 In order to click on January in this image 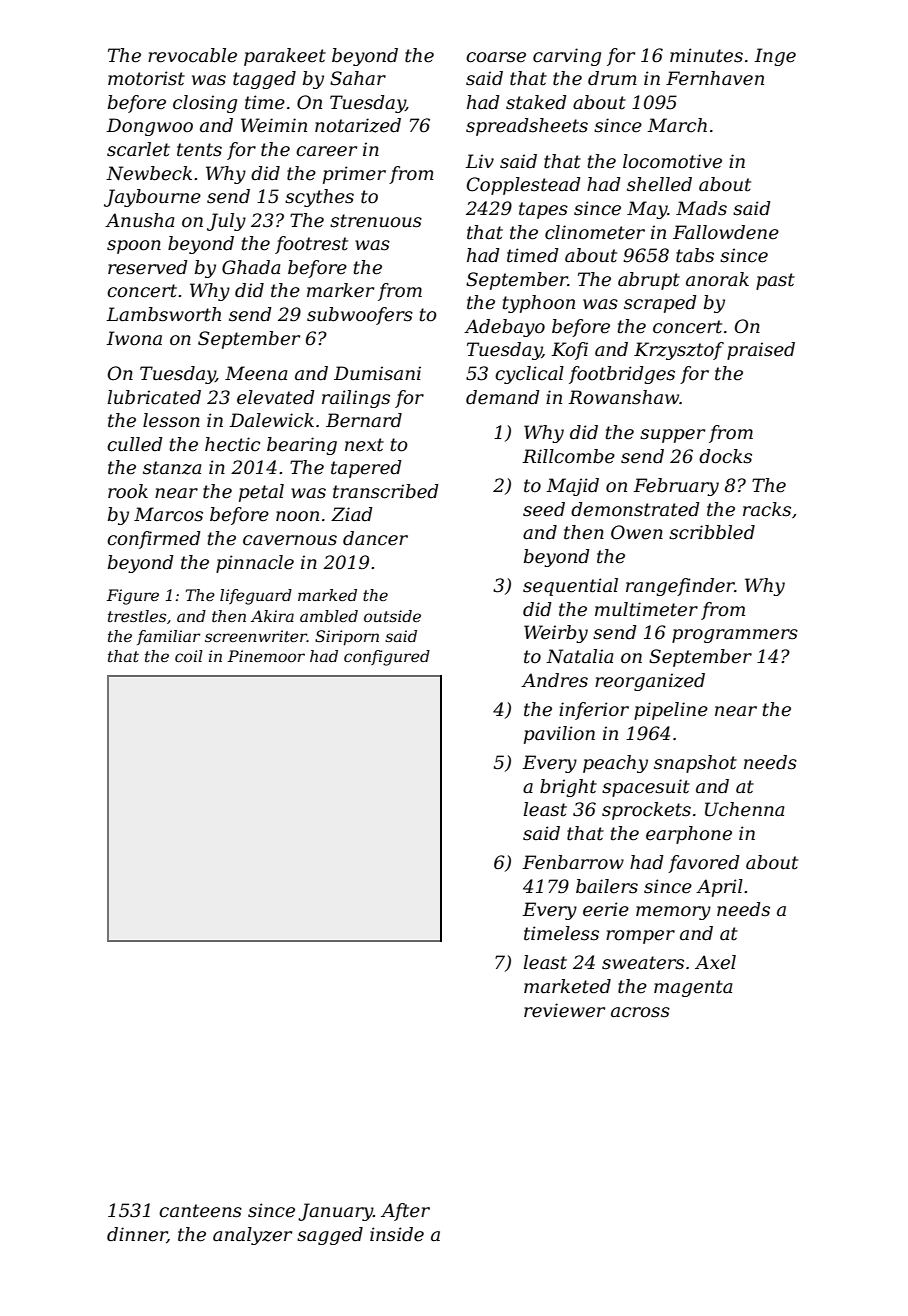, I will do `click(335, 1212)`.
